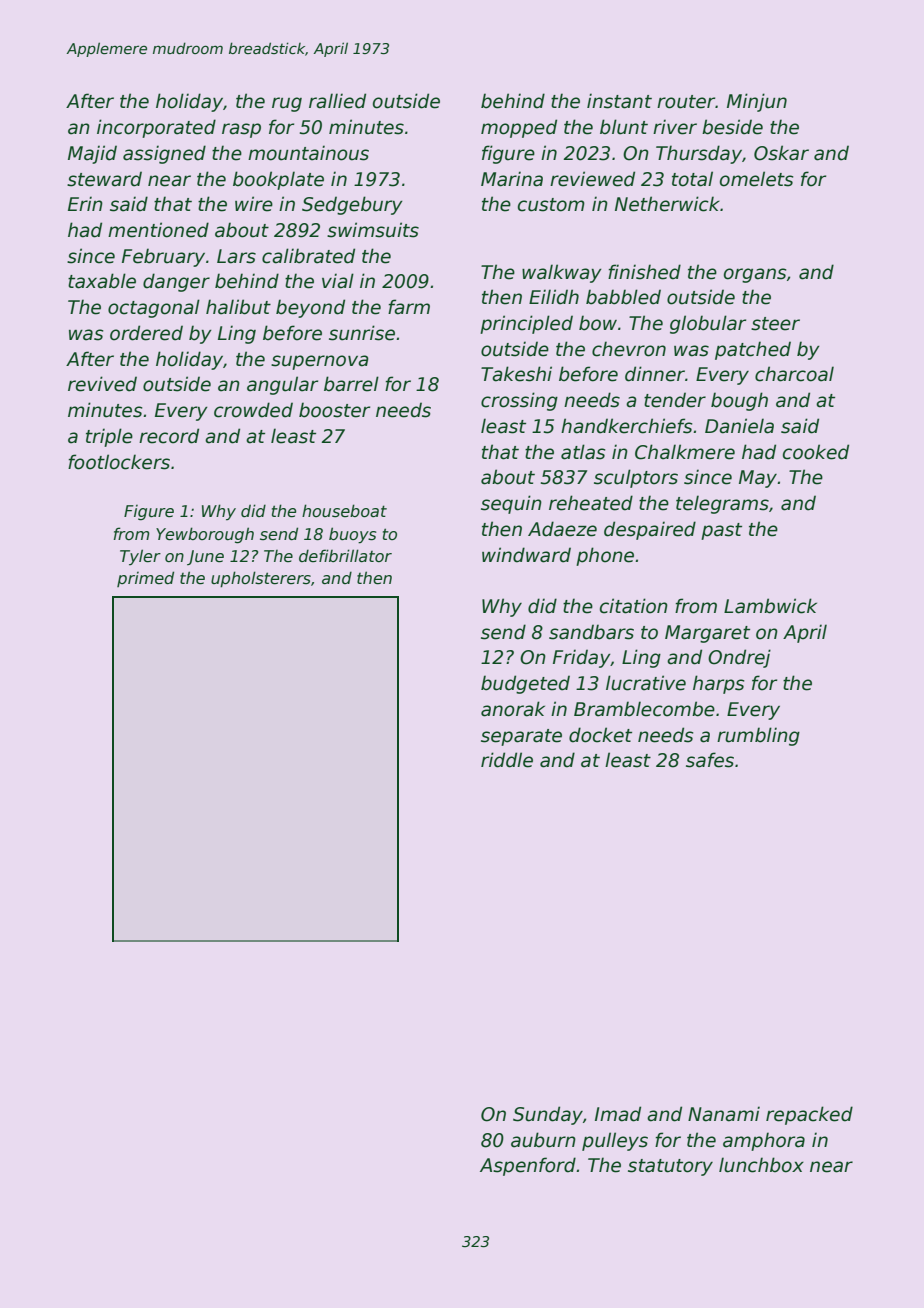 The width and height of the image is (924, 1308). Describe the element at coordinates (521, 737) in the image. I see `separate` at that location.
